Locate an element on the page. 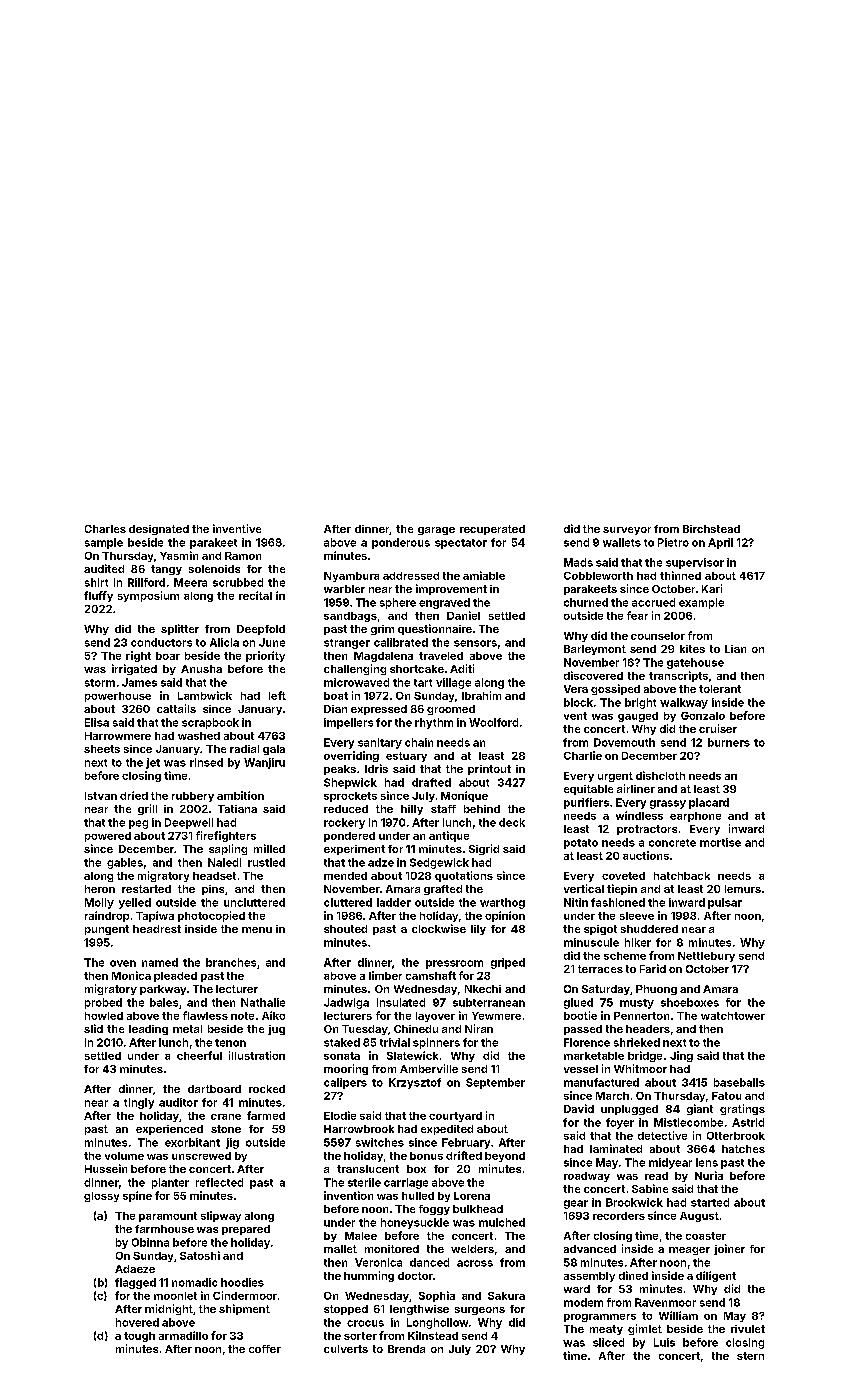 The image size is (849, 1400). tolerant is located at coordinates (720, 689).
